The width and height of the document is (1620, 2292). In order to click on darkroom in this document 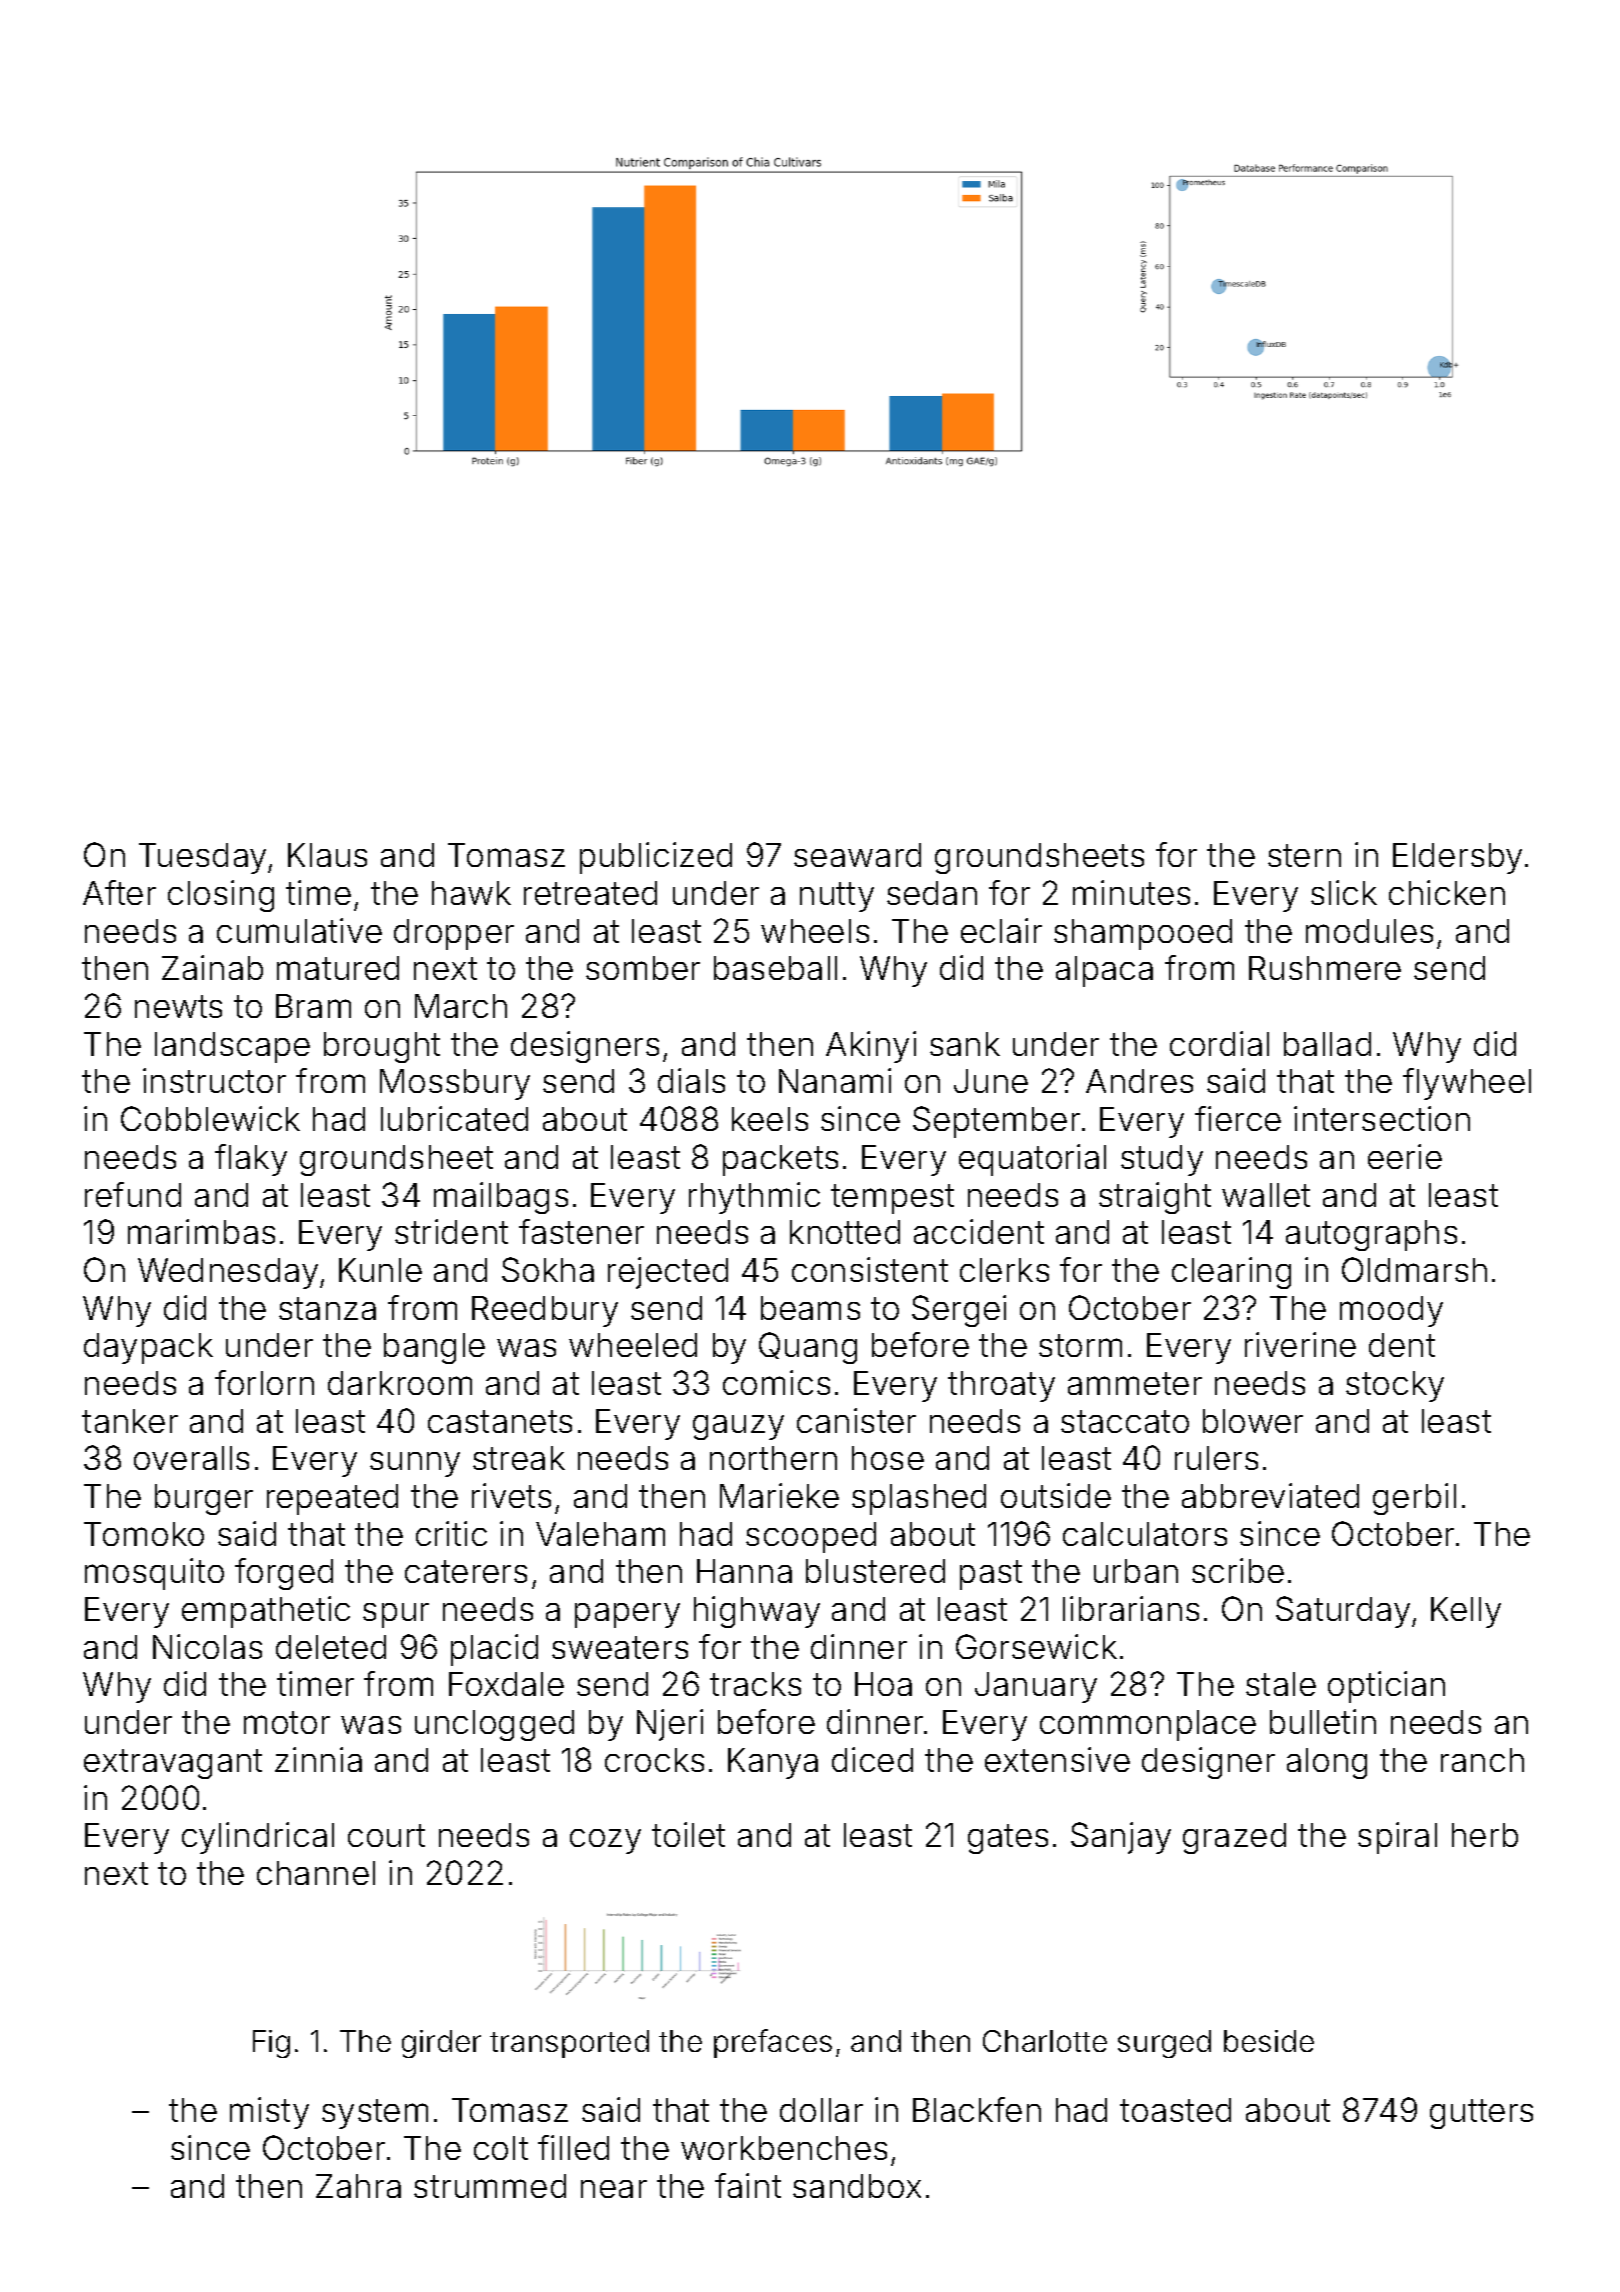, I will do `click(400, 1383)`.
